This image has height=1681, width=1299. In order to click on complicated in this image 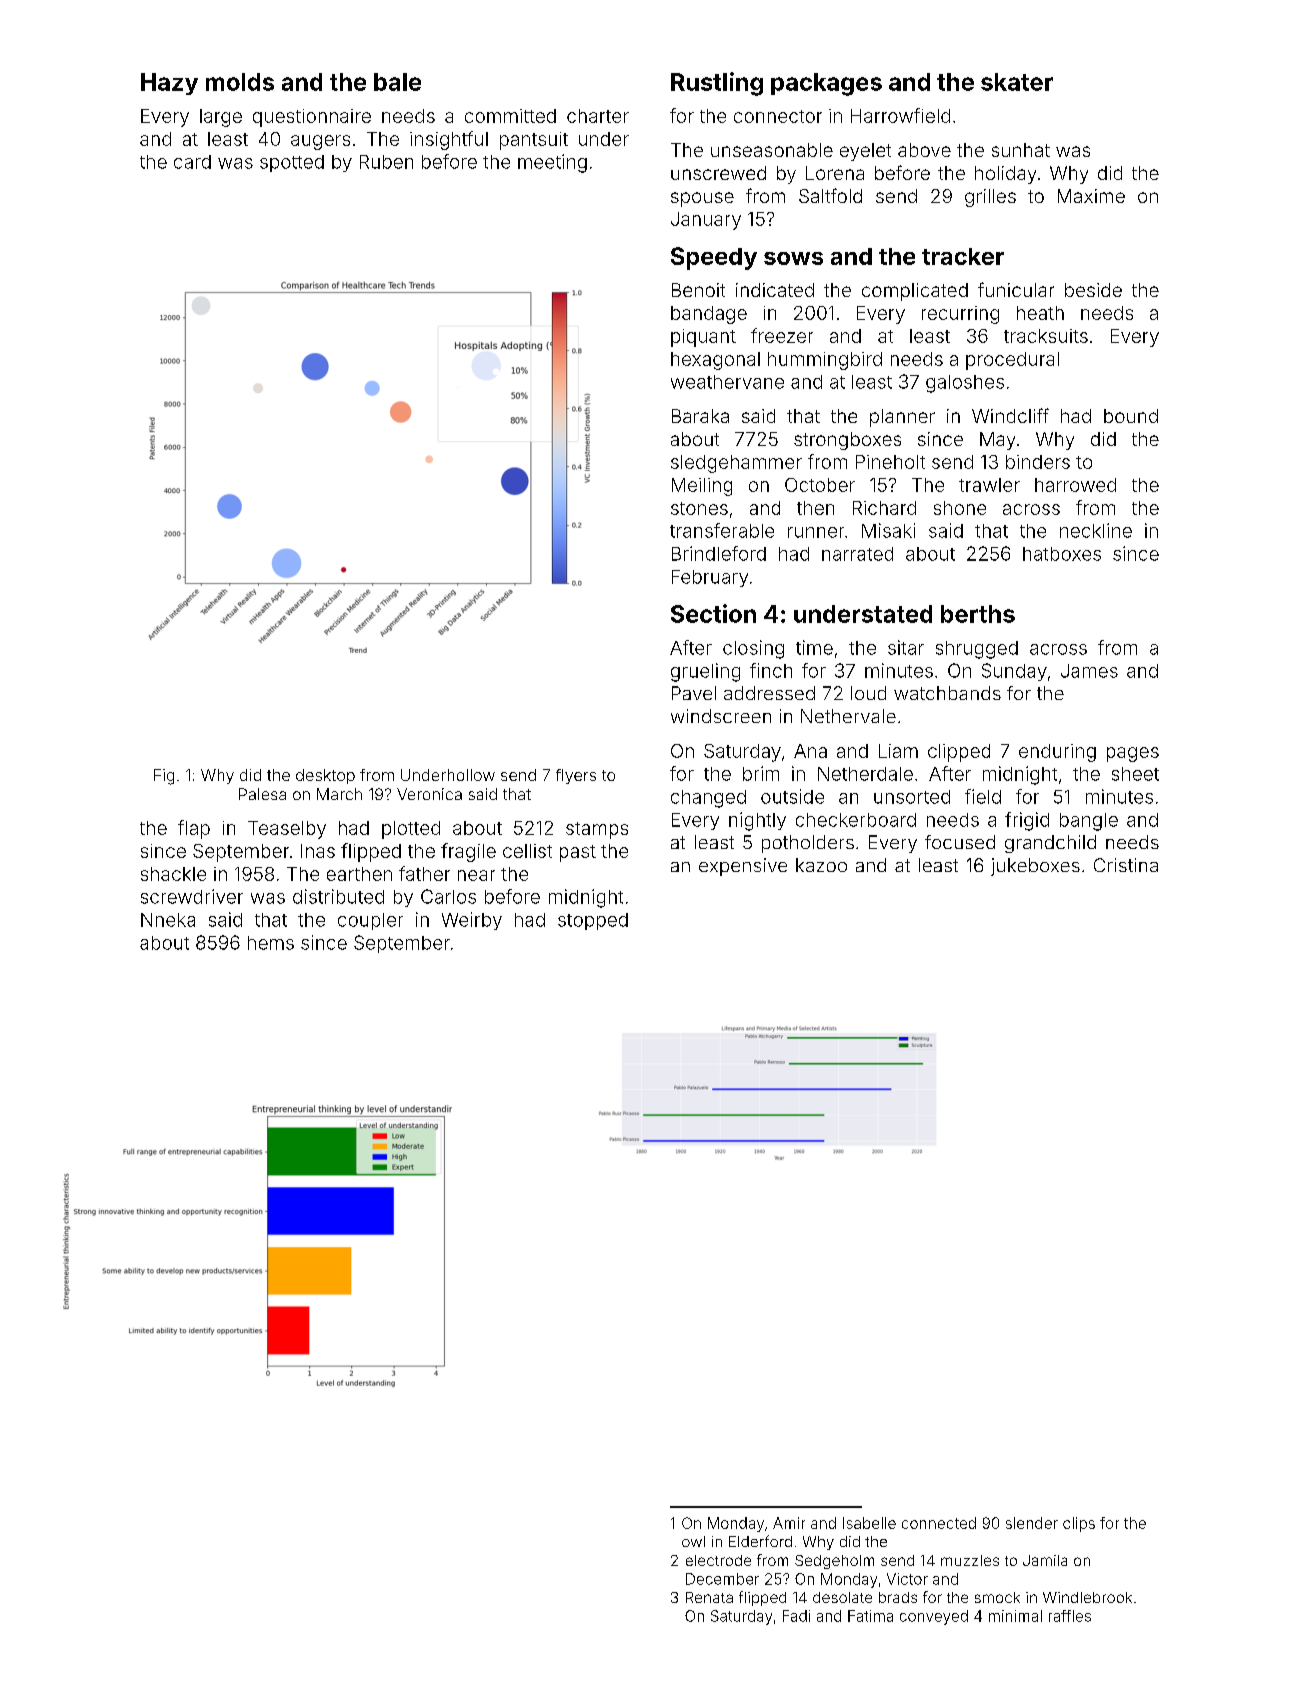, I will do `click(915, 292)`.
